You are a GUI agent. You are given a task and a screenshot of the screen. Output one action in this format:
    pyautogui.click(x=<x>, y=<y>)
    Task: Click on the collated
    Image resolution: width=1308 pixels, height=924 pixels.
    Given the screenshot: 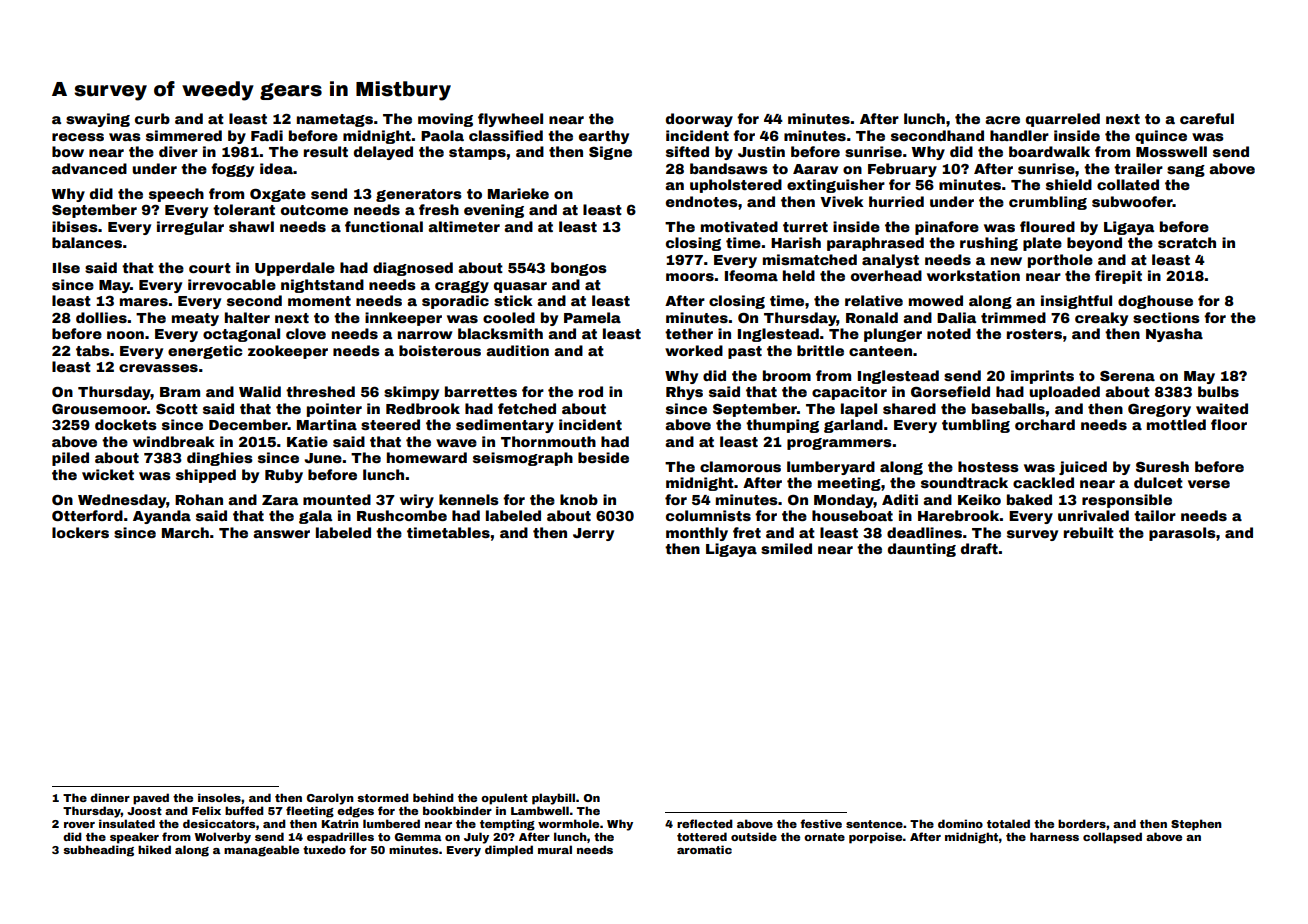 What is the action you would take?
    pyautogui.click(x=1128, y=184)
